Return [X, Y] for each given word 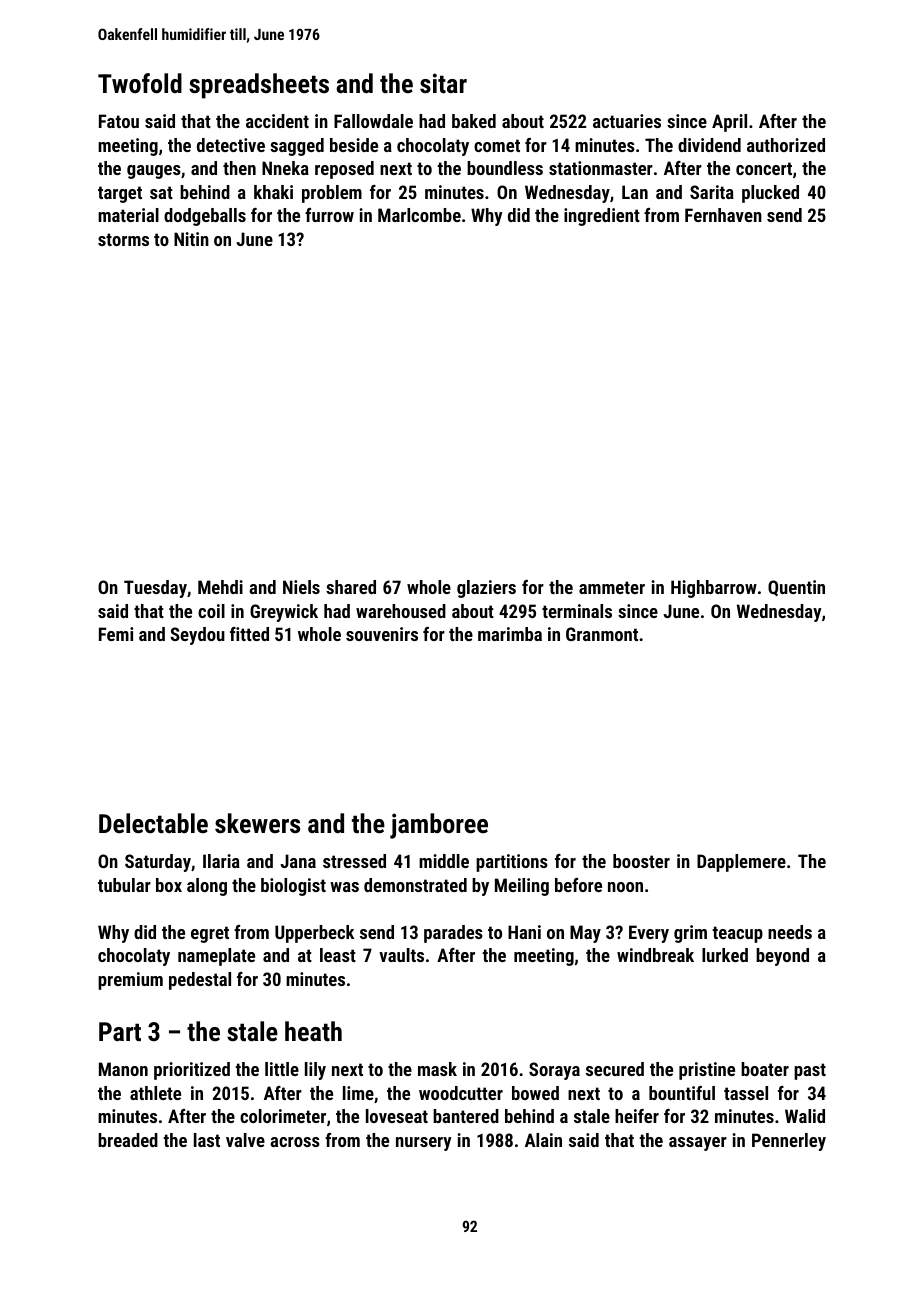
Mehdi [220, 587]
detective [231, 145]
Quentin [796, 588]
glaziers [486, 589]
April [729, 123]
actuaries [627, 121]
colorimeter [283, 1116]
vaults [401, 955]
